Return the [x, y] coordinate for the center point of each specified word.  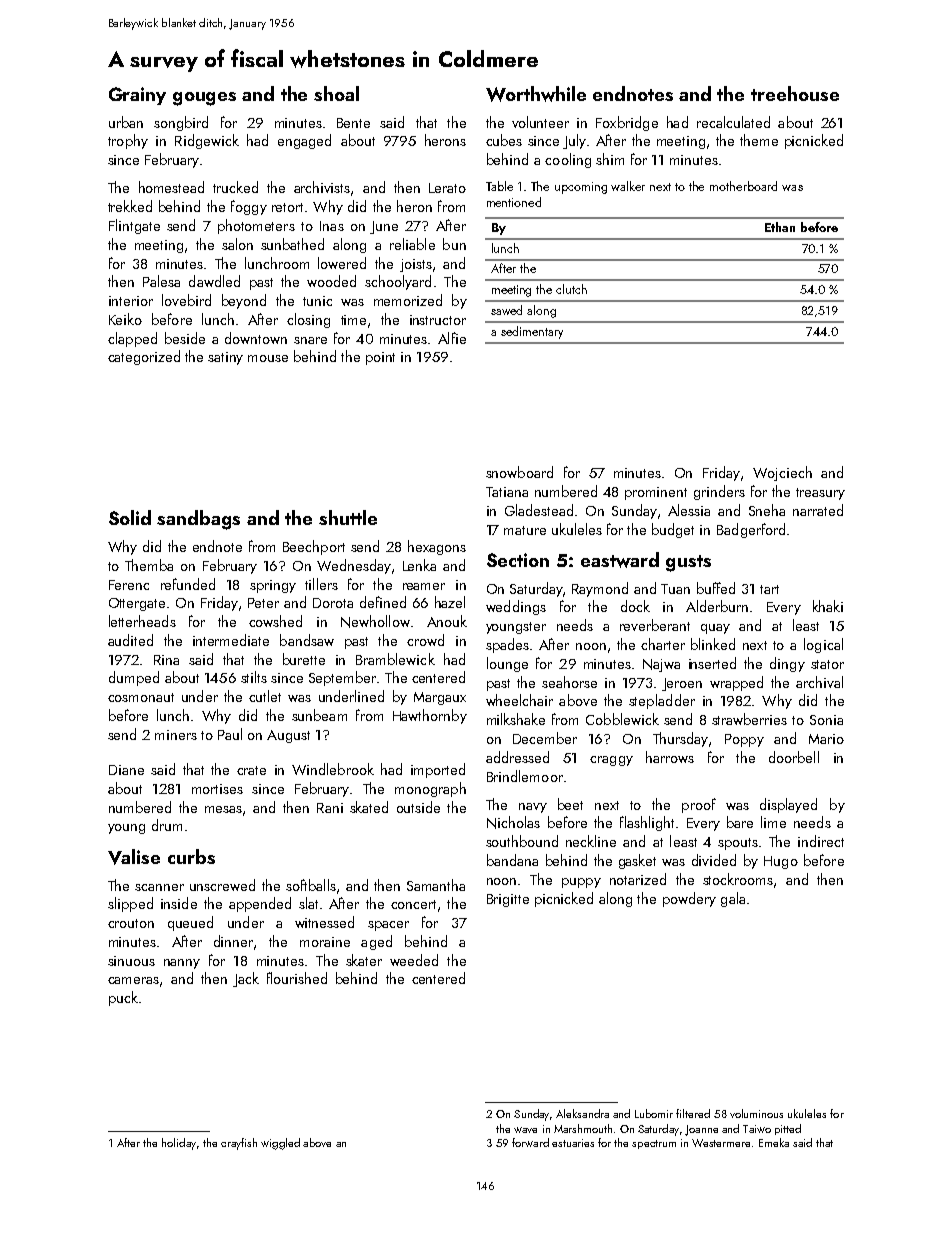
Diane [126, 770]
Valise [134, 857]
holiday [179, 1144]
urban [126, 122]
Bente [353, 123]
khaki [828, 606]
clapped [132, 339]
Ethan [780, 227]
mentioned [514, 202]
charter [663, 644]
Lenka [419, 565]
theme [759, 140]
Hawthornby [430, 716]
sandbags [198, 520]
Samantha [436, 885]
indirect [821, 841]
